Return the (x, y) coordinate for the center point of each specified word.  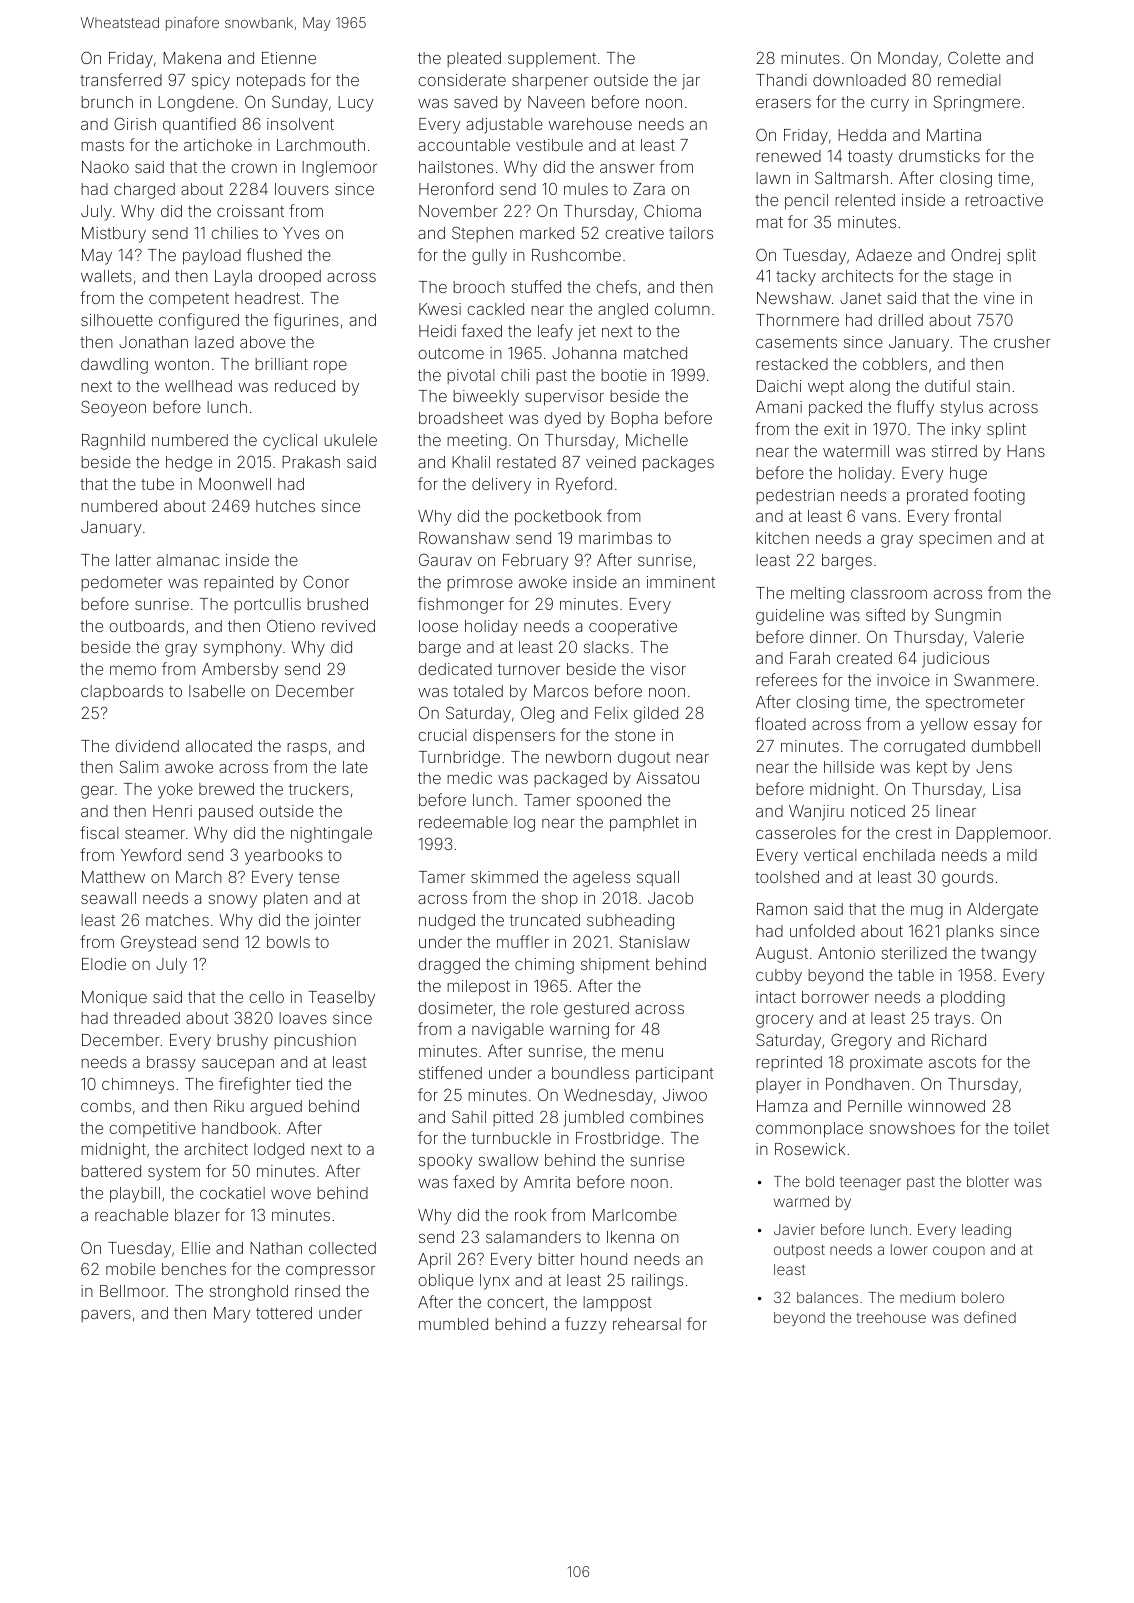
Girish (135, 123)
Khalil (471, 462)
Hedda (862, 135)
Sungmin (968, 616)
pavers (106, 1316)
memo (133, 670)
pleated (474, 59)
